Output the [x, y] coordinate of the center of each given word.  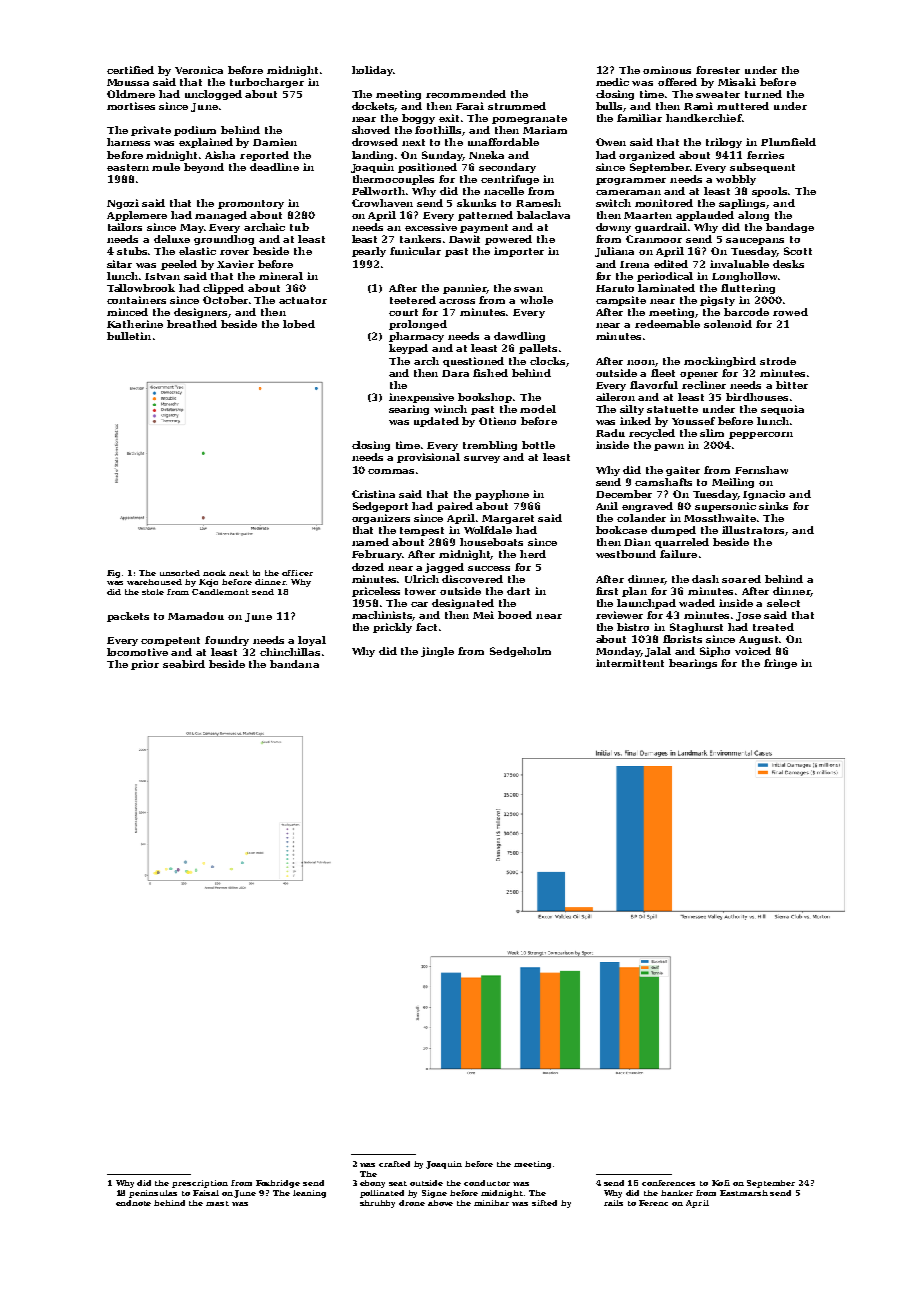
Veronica [199, 70]
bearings [693, 664]
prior [145, 665]
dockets [373, 107]
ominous [667, 70]
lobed [299, 324]
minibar [491, 1203]
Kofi [721, 1183]
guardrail [661, 228]
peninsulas [153, 1194]
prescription [200, 1184]
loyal [312, 641]
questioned [473, 362]
